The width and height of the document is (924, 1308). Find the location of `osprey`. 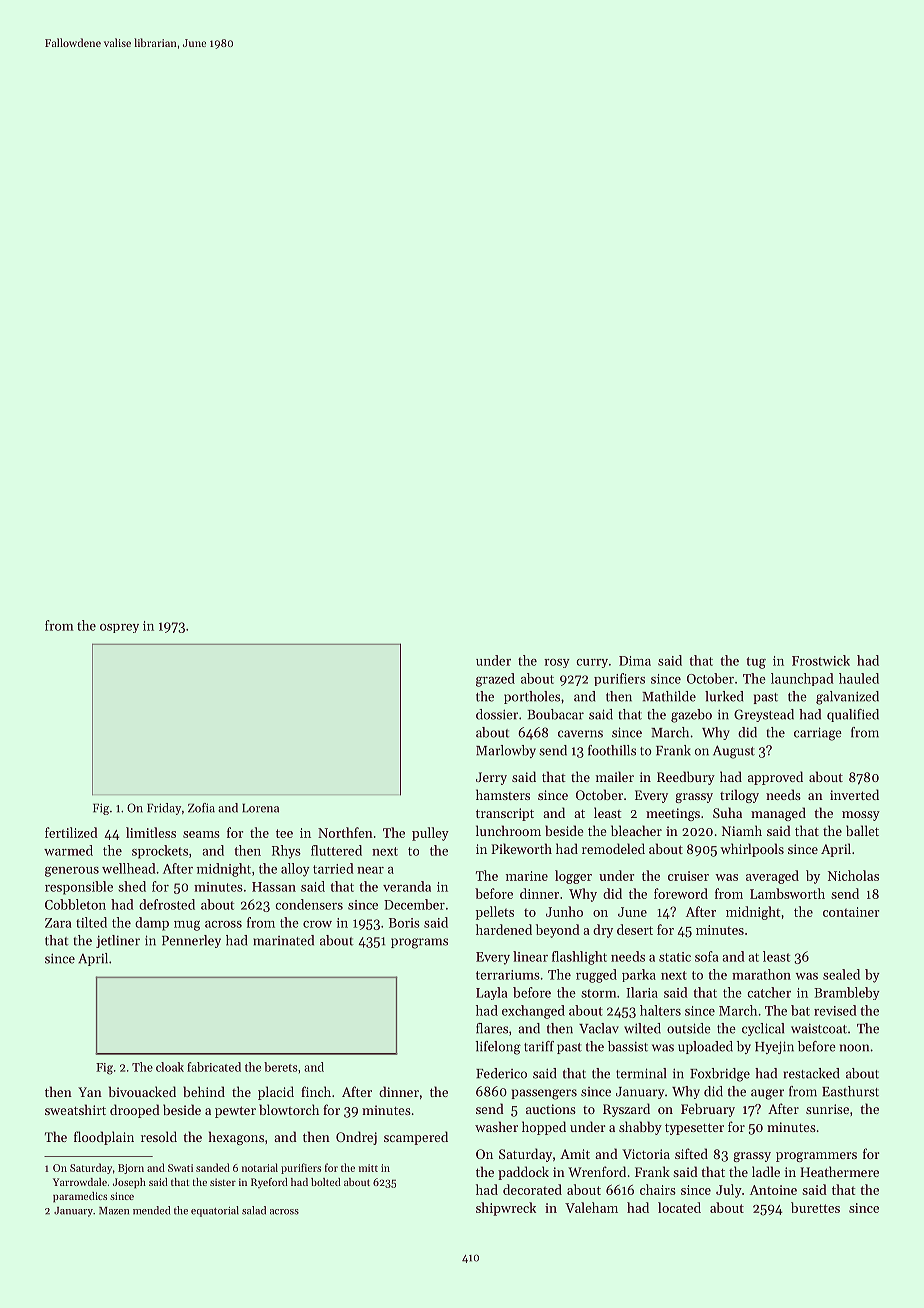

osprey is located at coordinates (119, 628).
